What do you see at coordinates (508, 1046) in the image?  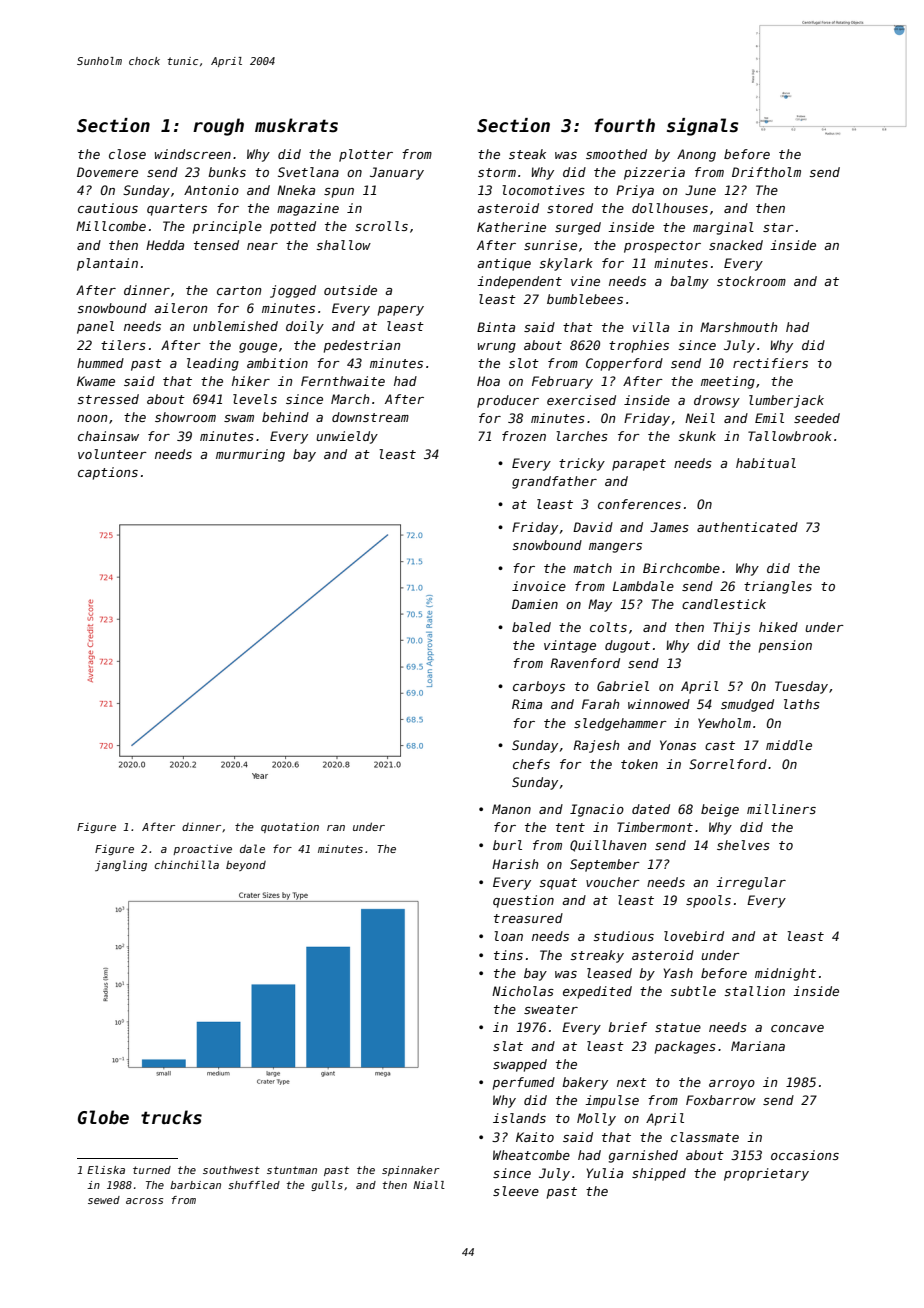 I see `slat` at bounding box center [508, 1046].
